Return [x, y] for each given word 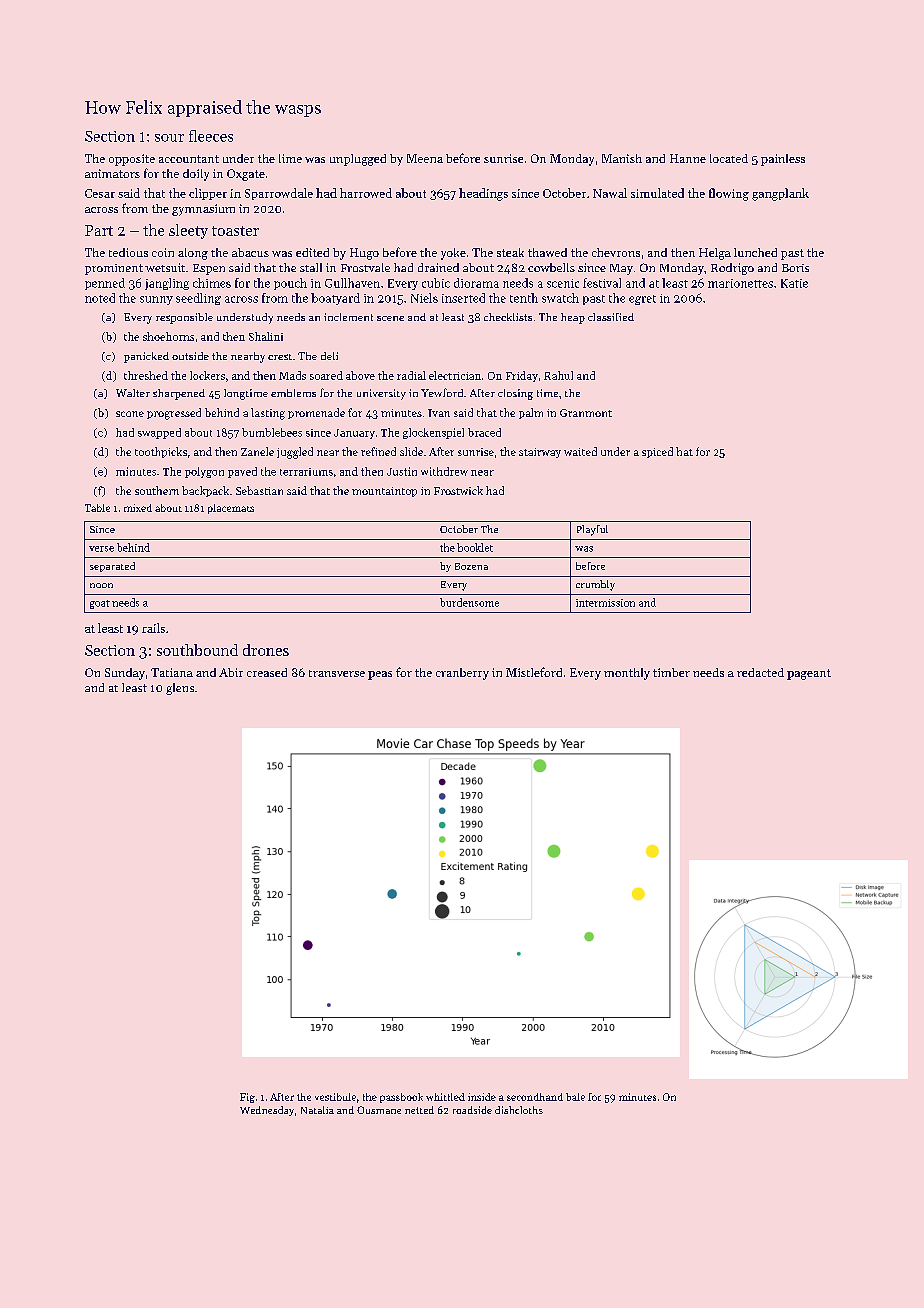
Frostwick [458, 490]
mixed [138, 508]
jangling [167, 284]
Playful [592, 530]
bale [575, 1097]
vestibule [335, 1097]
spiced [657, 452]
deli [329, 356]
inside [482, 1097]
